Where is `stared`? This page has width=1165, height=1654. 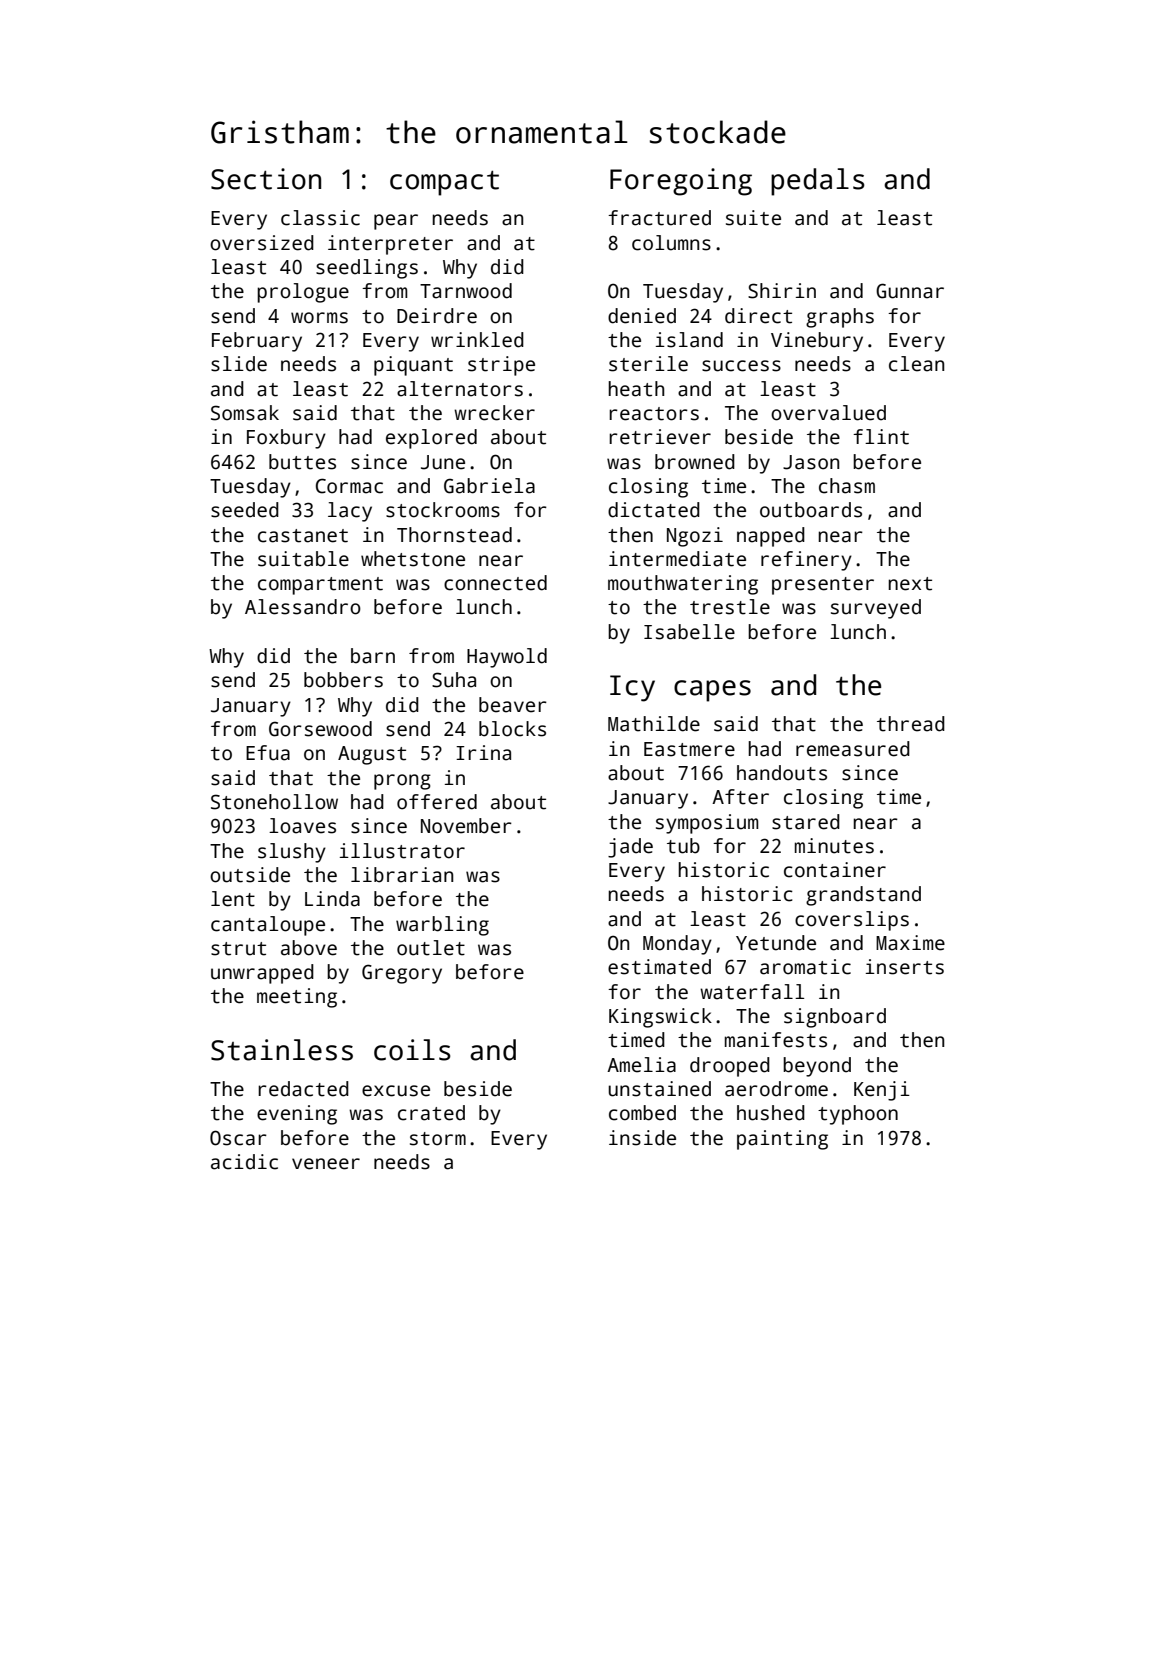
stared is located at coordinates (806, 822).
